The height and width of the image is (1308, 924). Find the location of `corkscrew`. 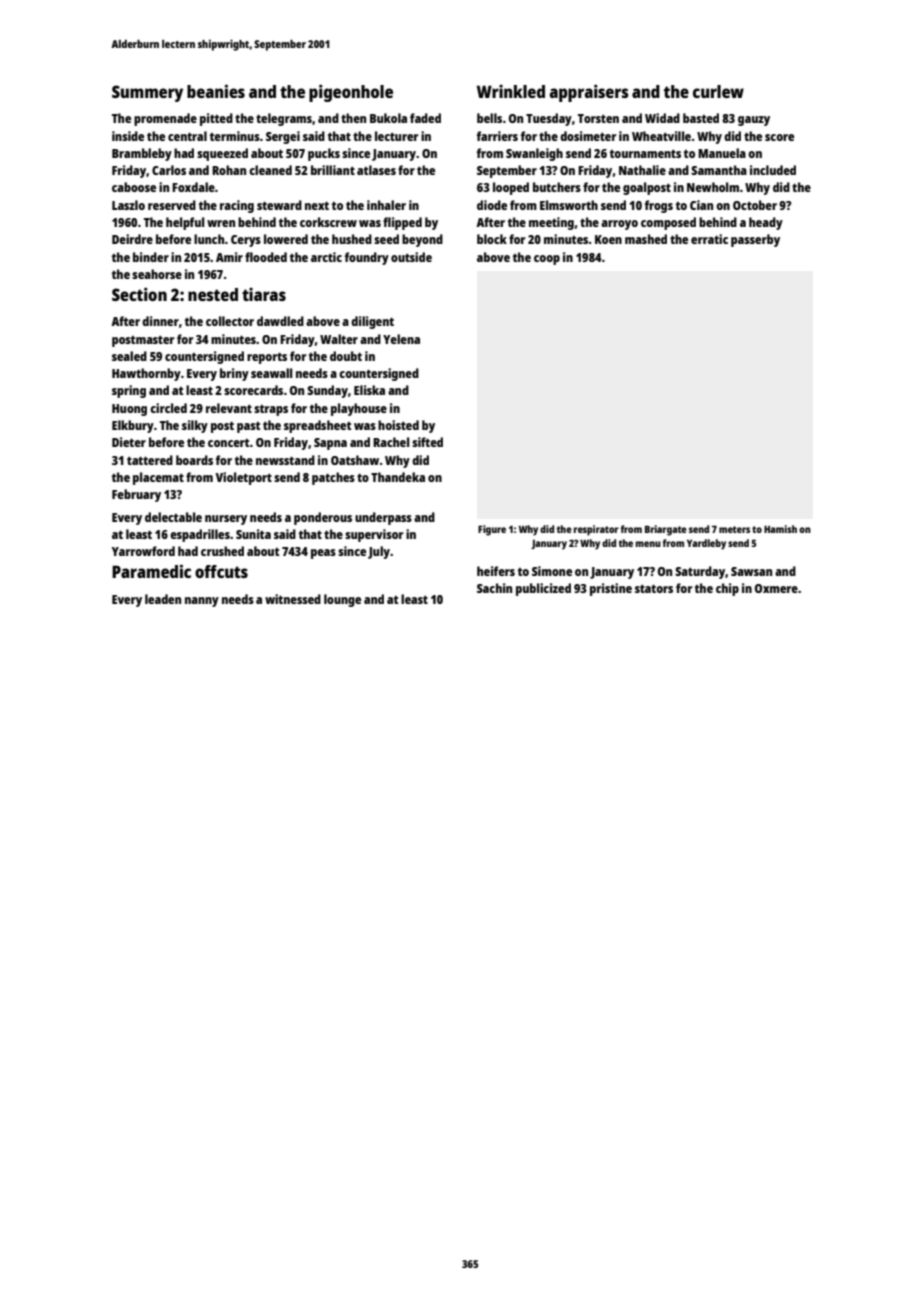

corkscrew is located at coordinates (328, 222).
